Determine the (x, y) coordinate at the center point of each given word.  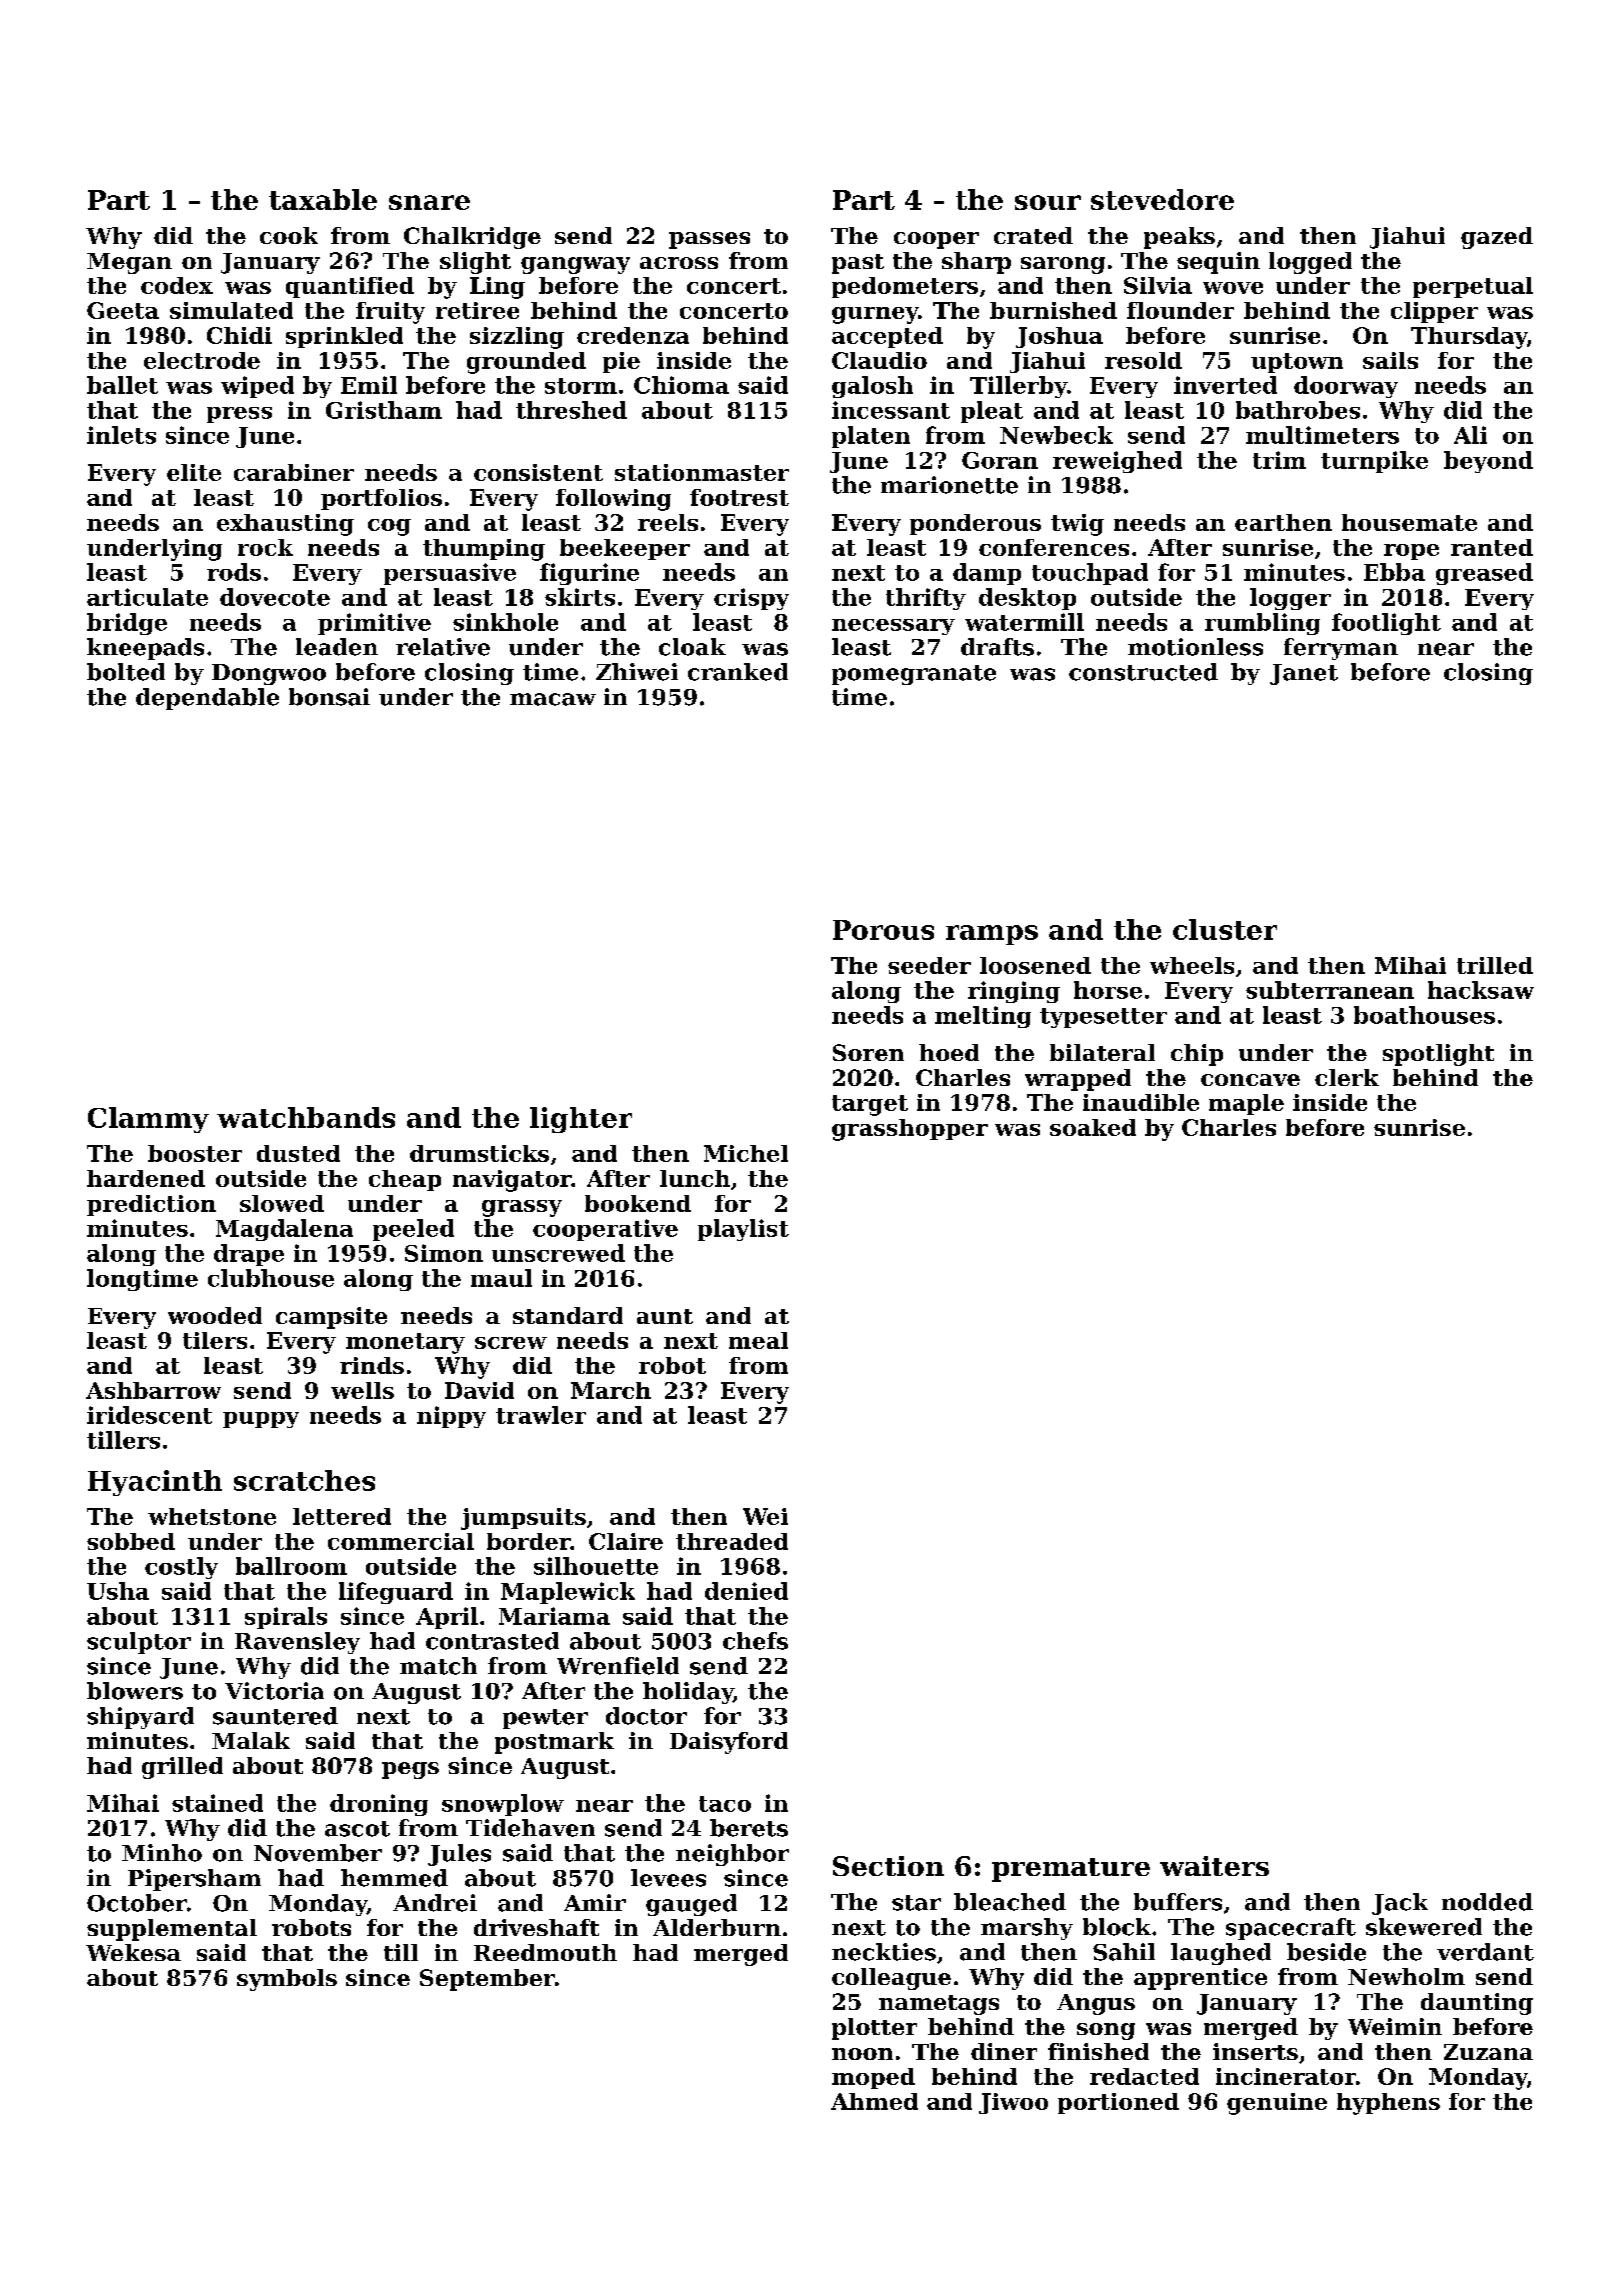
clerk (1347, 1077)
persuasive (450, 574)
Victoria (274, 1691)
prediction (151, 1205)
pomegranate (914, 675)
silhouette (596, 1566)
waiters (1214, 1866)
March (611, 1390)
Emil (369, 385)
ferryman (1341, 649)
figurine (589, 574)
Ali (1470, 435)
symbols (287, 1980)
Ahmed (874, 2101)
